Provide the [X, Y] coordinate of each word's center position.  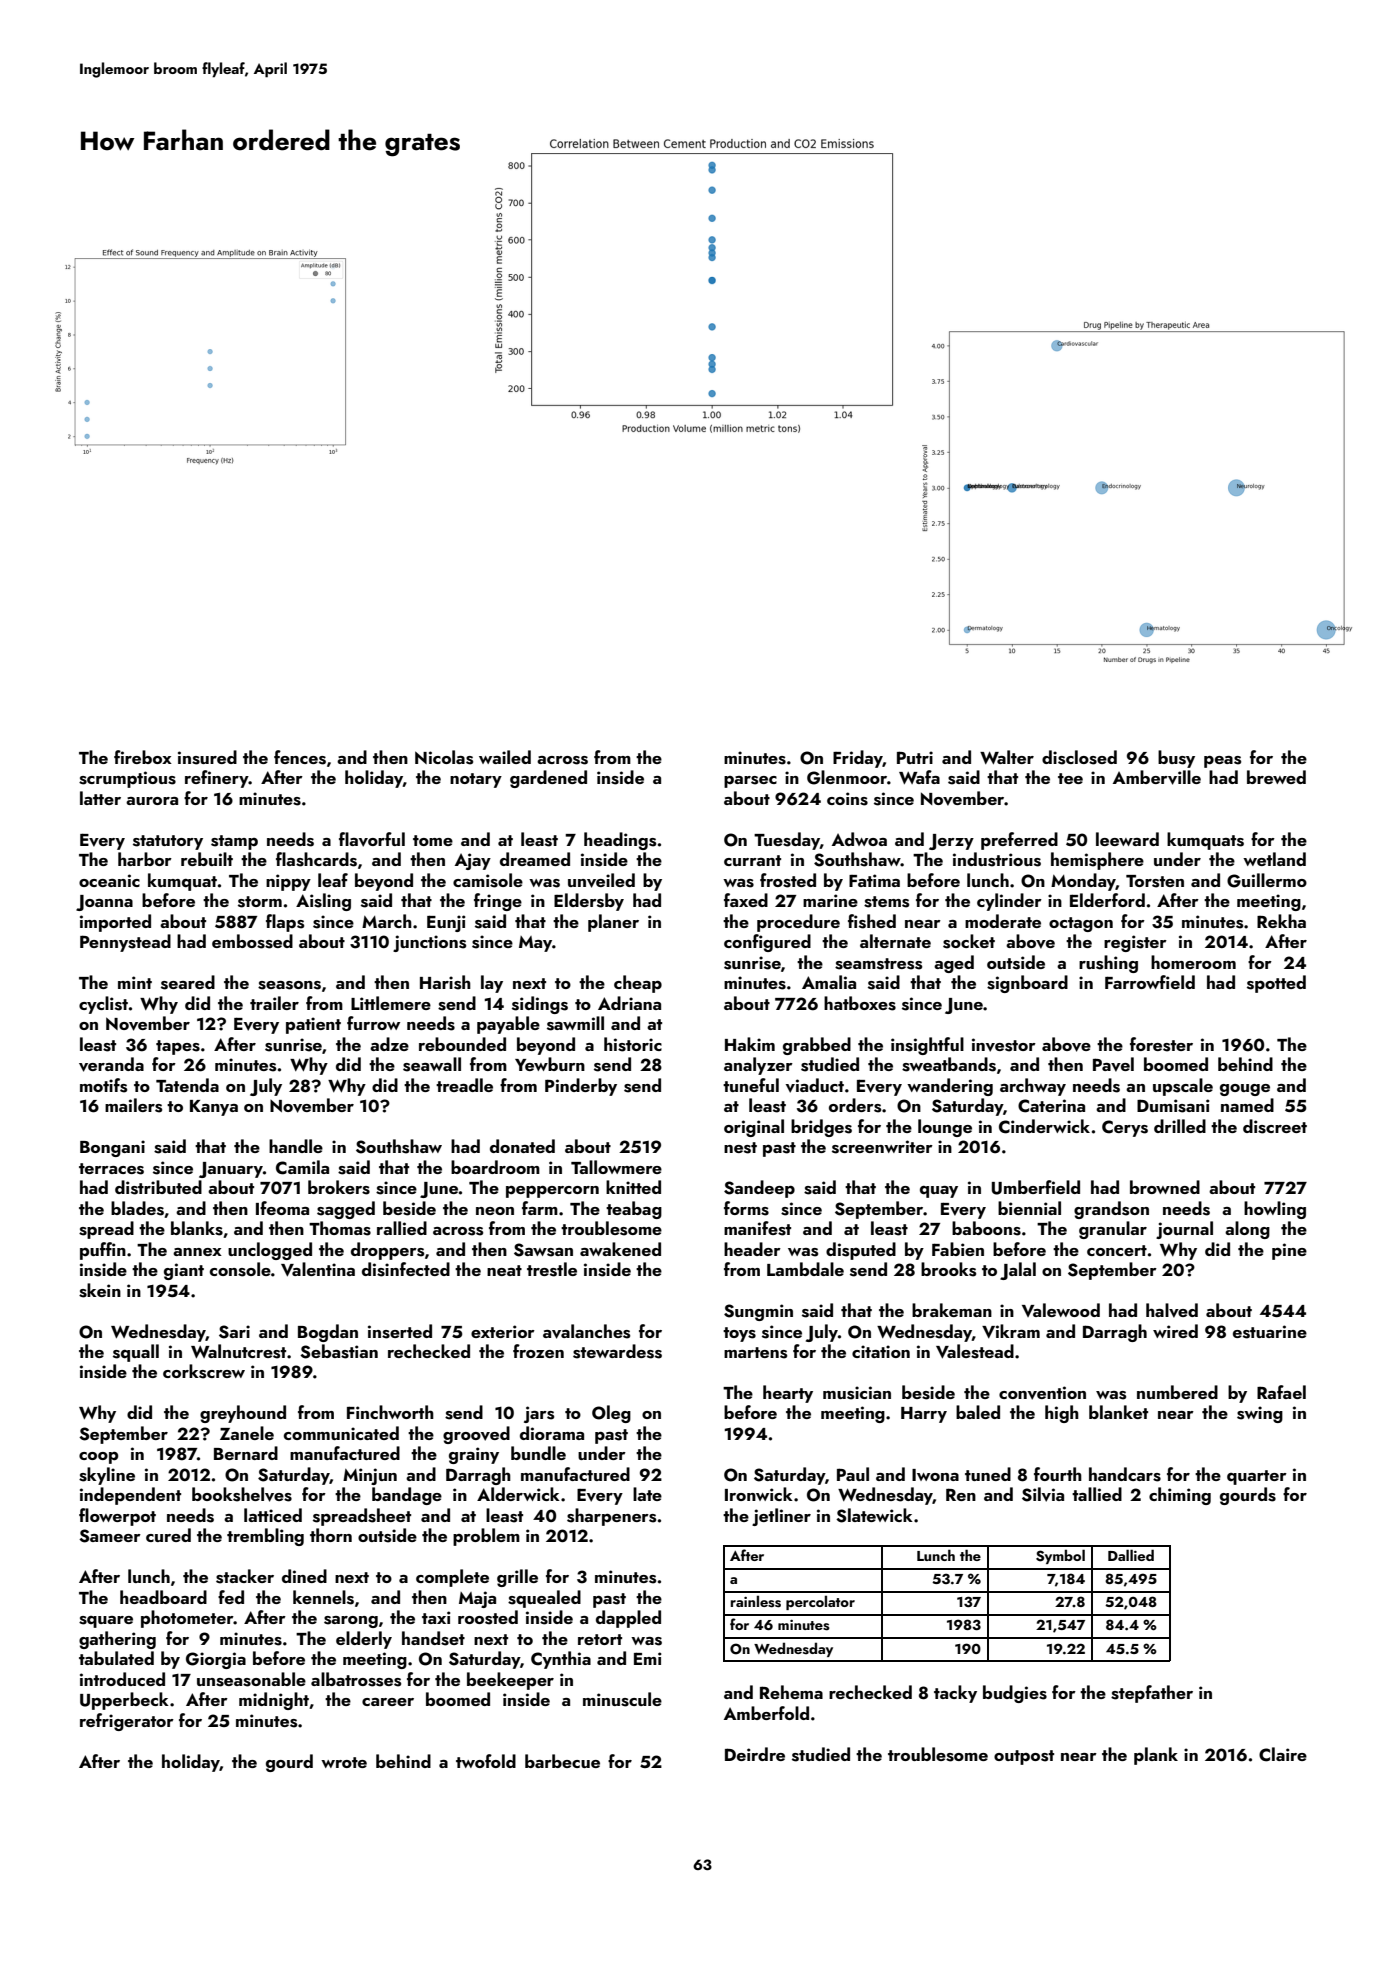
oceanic [109, 880]
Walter [1007, 757]
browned [1165, 1187]
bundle [538, 1453]
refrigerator [127, 1722]
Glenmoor [847, 777]
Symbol [1060, 1556]
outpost [1024, 1757]
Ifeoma [282, 1208]
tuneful [751, 1085]
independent [130, 1496]
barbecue [562, 1761]
